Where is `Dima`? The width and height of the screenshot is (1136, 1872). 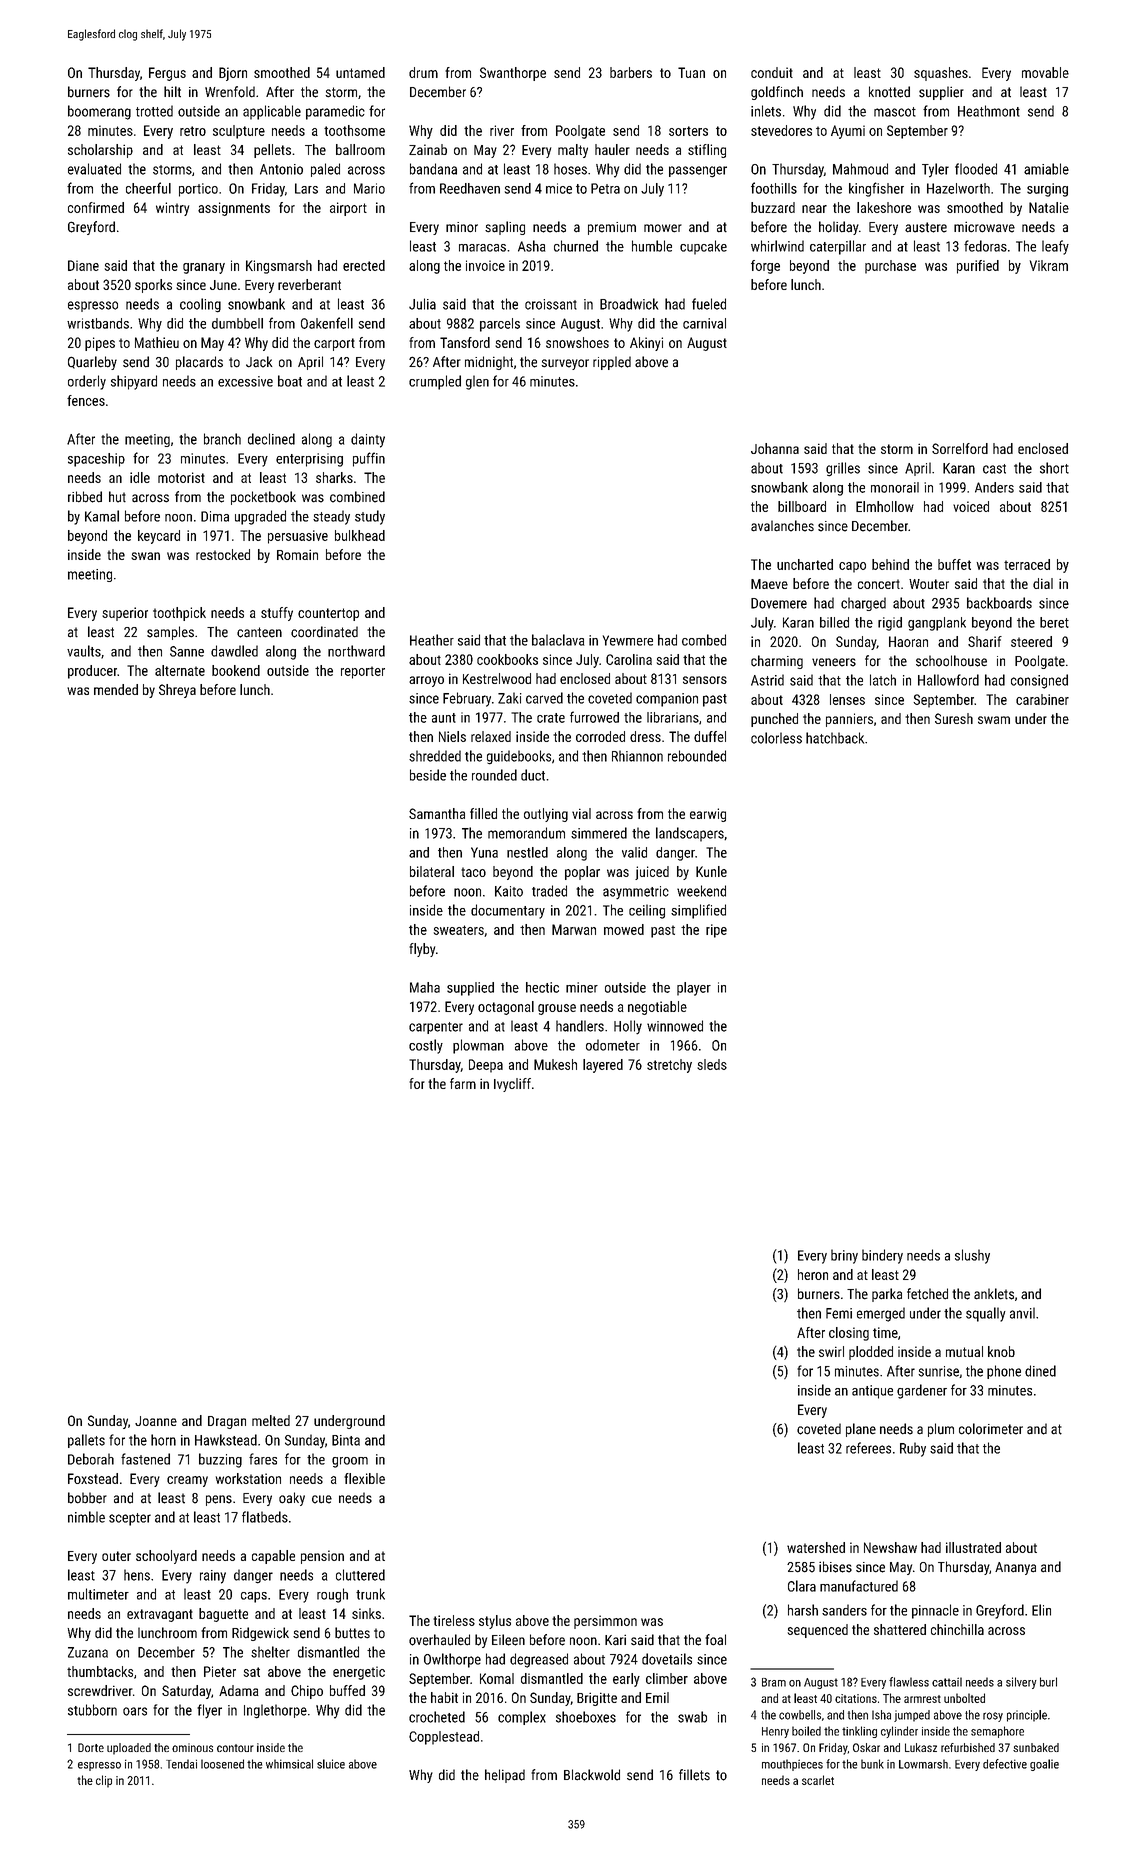
Dima is located at coordinates (215, 516).
